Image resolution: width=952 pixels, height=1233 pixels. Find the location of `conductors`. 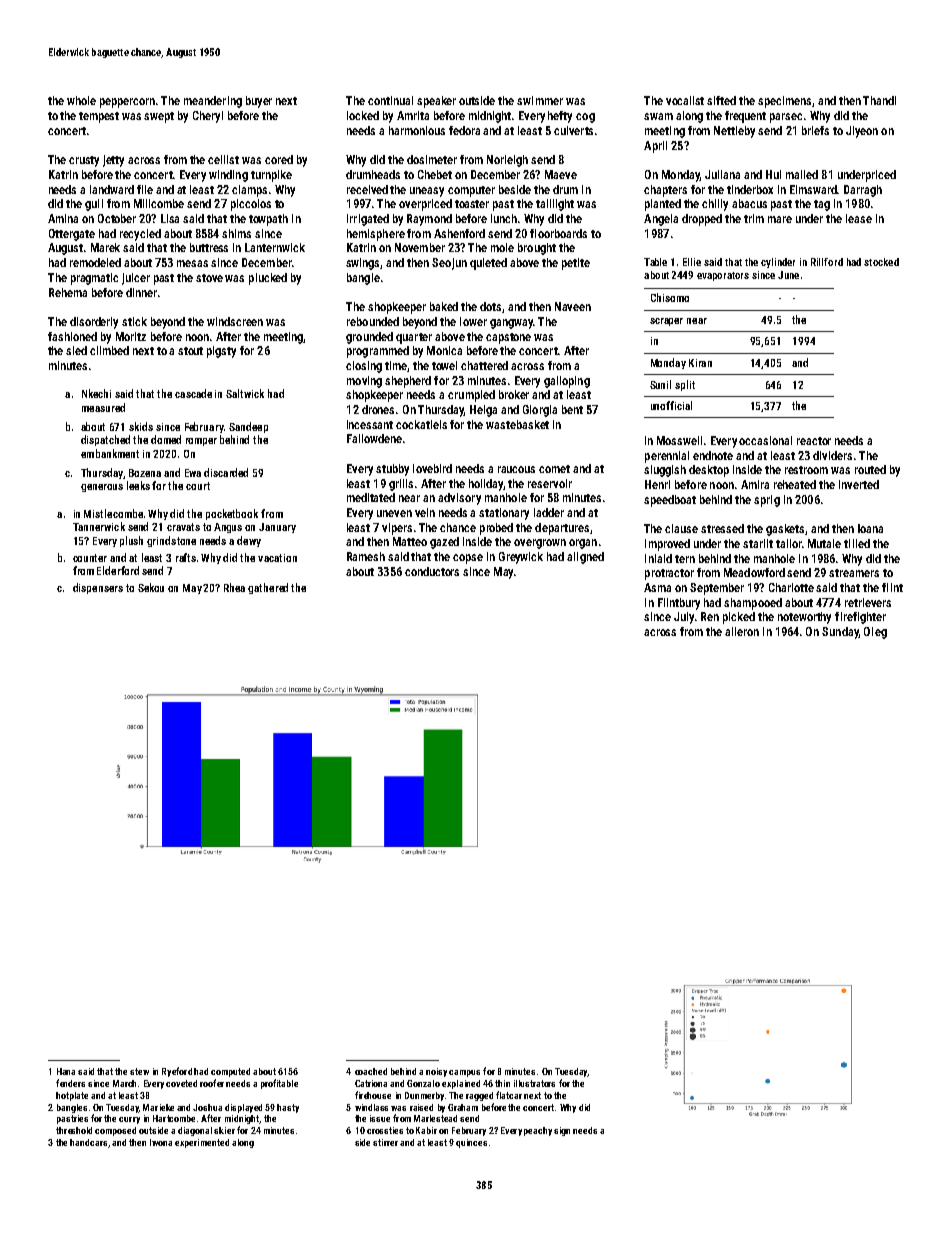

conductors is located at coordinates (432, 571).
